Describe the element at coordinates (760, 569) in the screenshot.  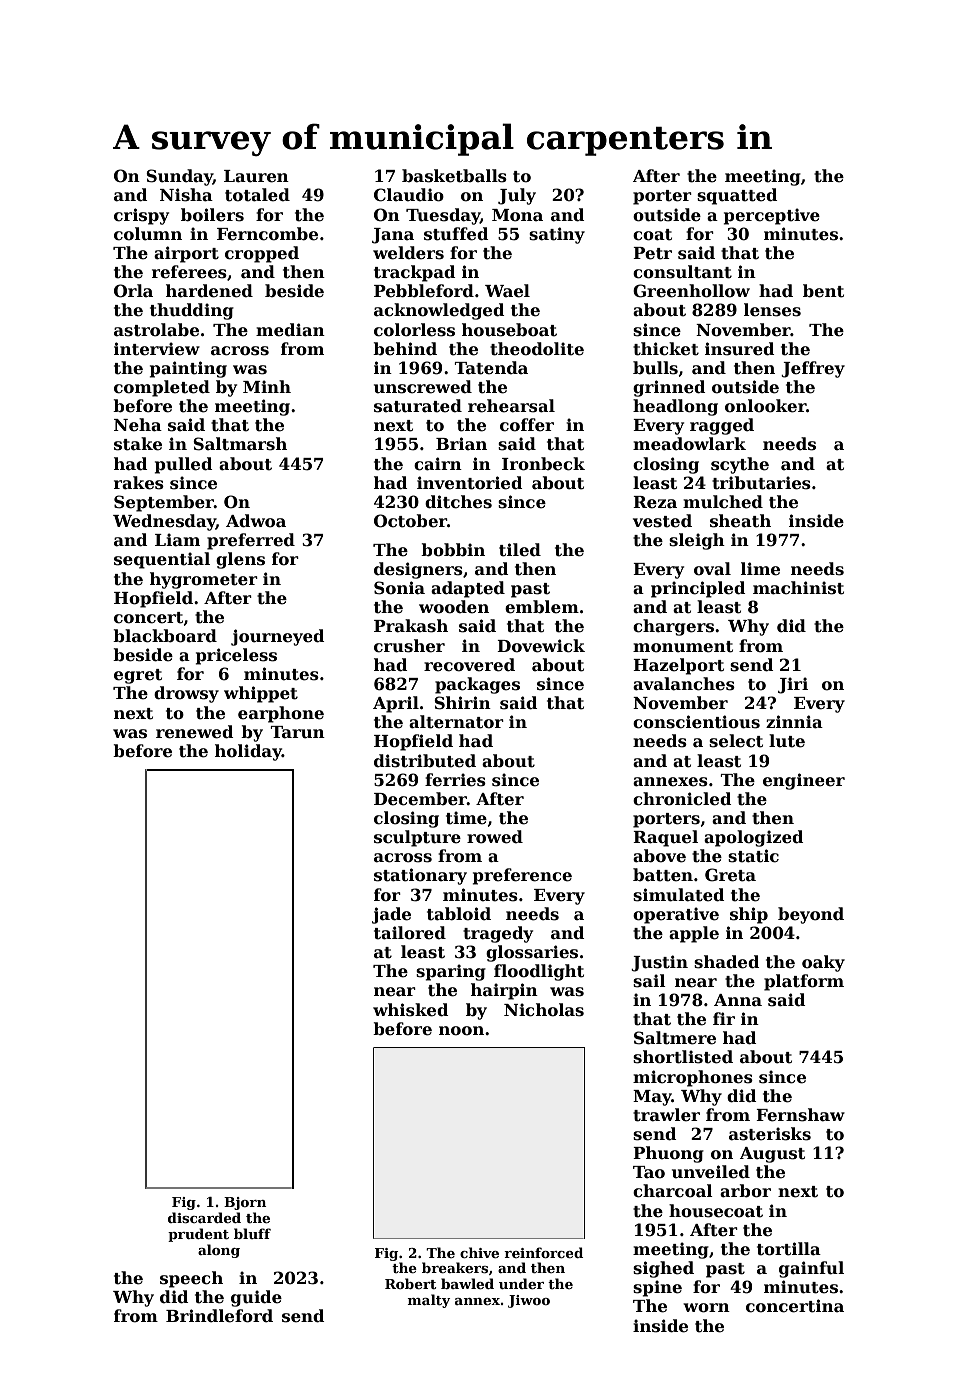
I see `lime` at that location.
